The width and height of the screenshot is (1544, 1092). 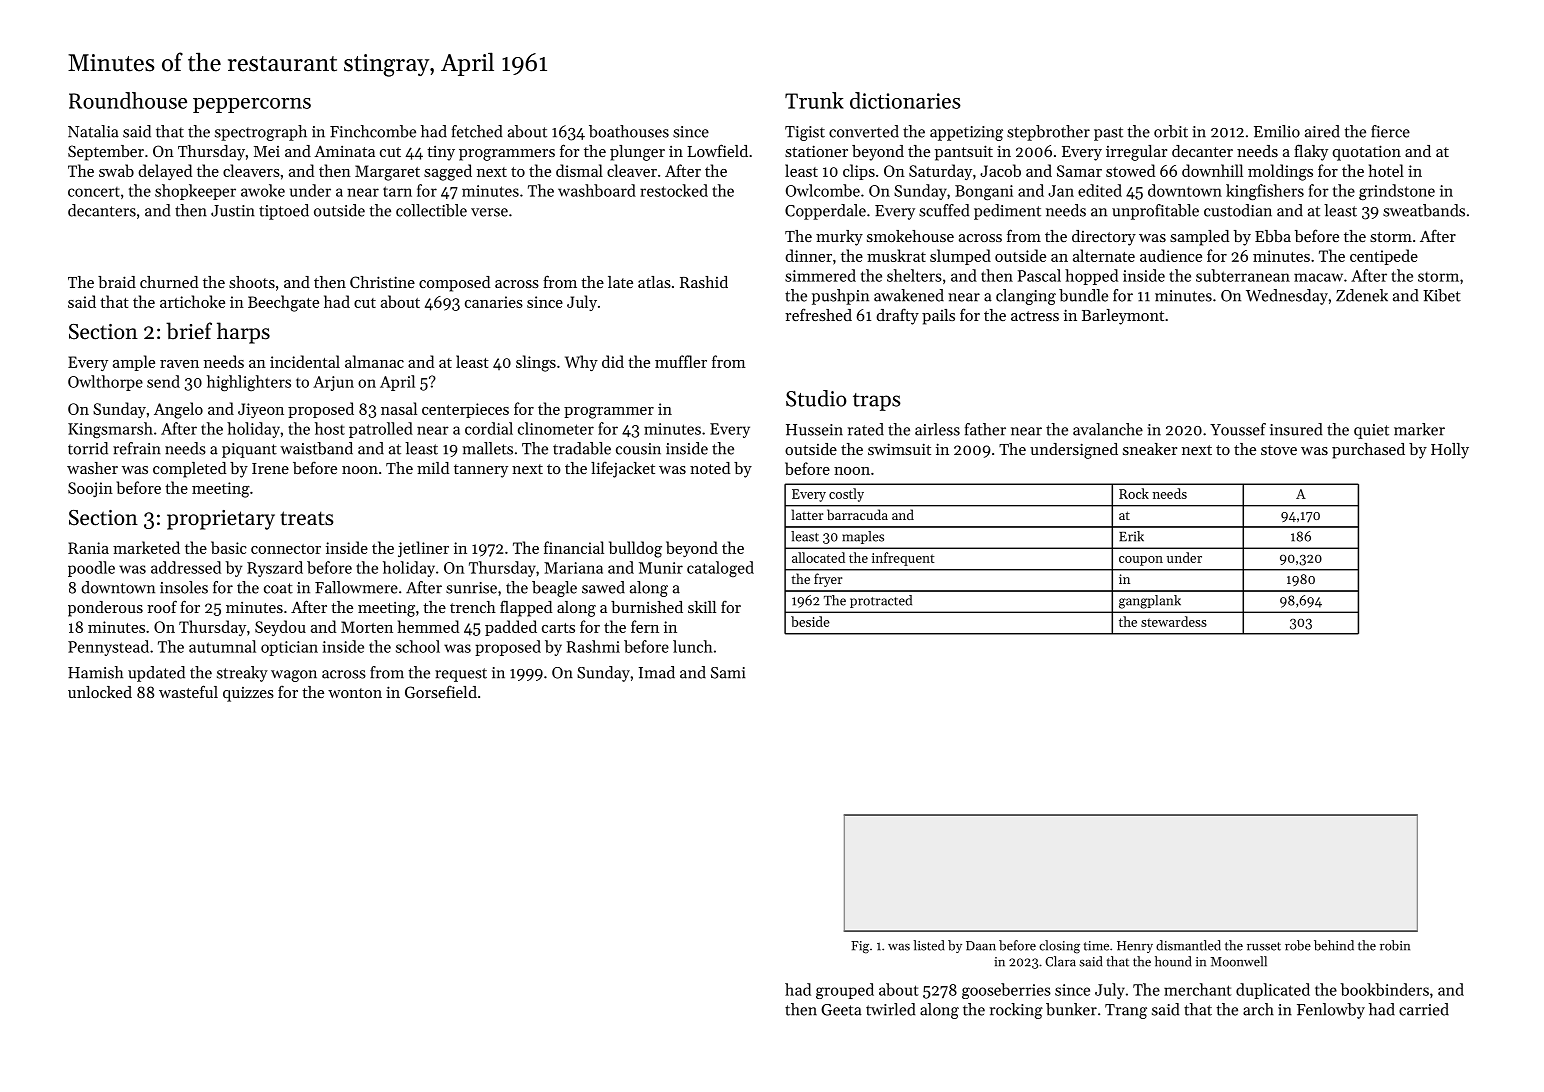 What do you see at coordinates (841, 1010) in the screenshot?
I see `Geeta` at bounding box center [841, 1010].
